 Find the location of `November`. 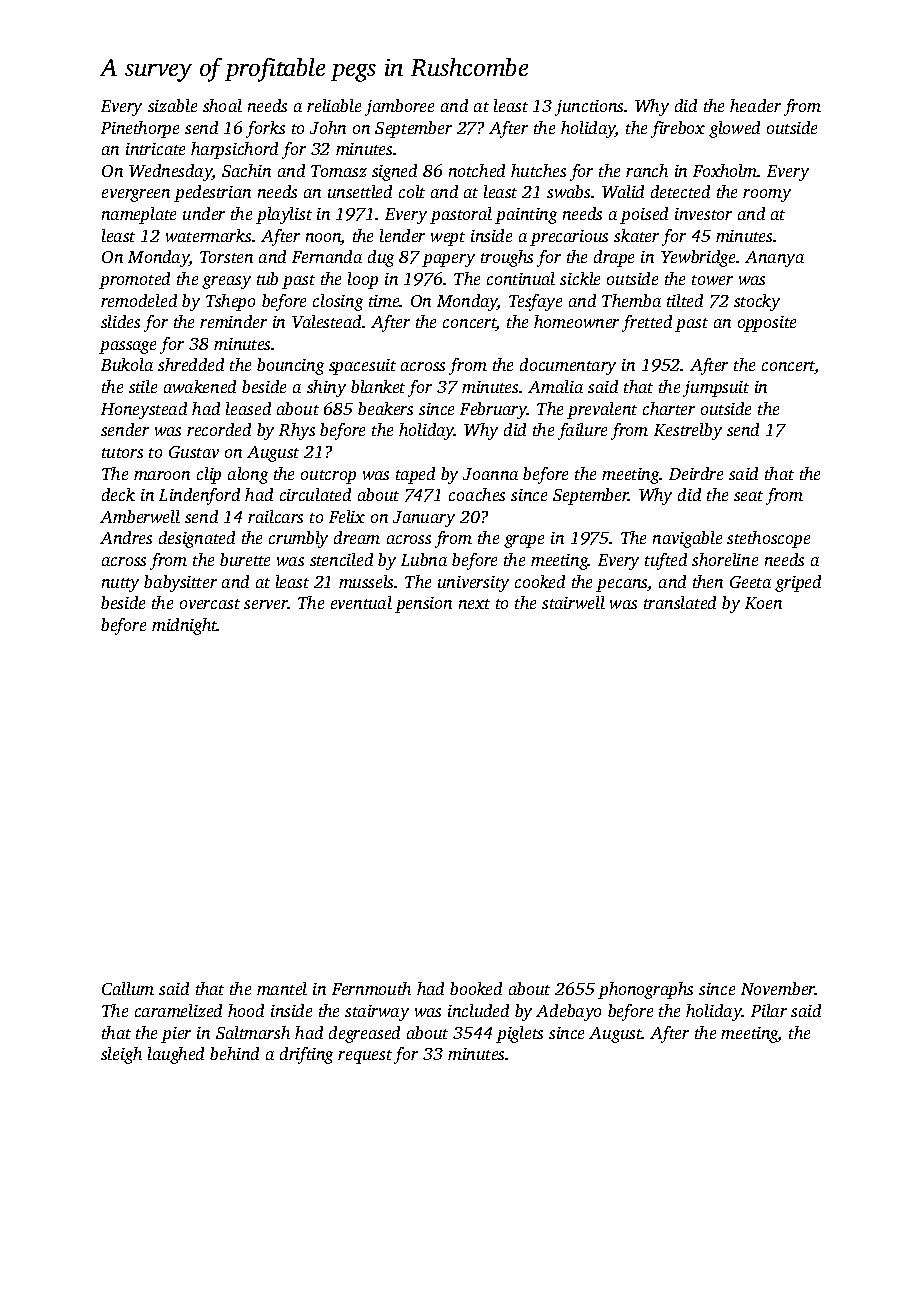

November is located at coordinates (778, 988).
